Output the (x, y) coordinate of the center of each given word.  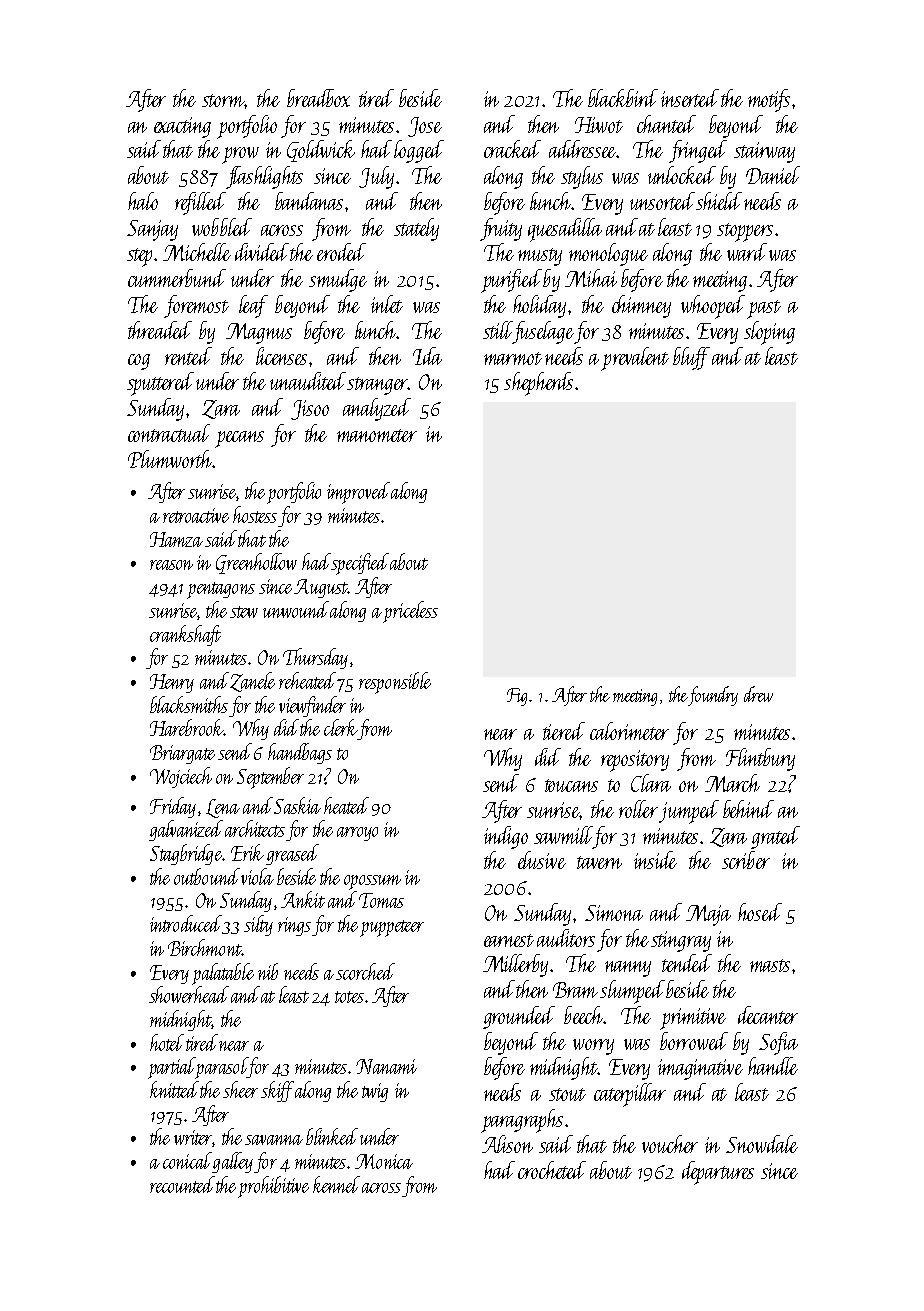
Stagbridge (186, 854)
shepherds (538, 384)
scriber (746, 860)
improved (358, 493)
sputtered (160, 384)
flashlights (264, 177)
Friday (173, 807)
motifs (769, 100)
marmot (513, 358)
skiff (277, 1091)
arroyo (357, 834)
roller (638, 809)
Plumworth (170, 459)
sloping (769, 333)
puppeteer (392, 928)
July (376, 177)
